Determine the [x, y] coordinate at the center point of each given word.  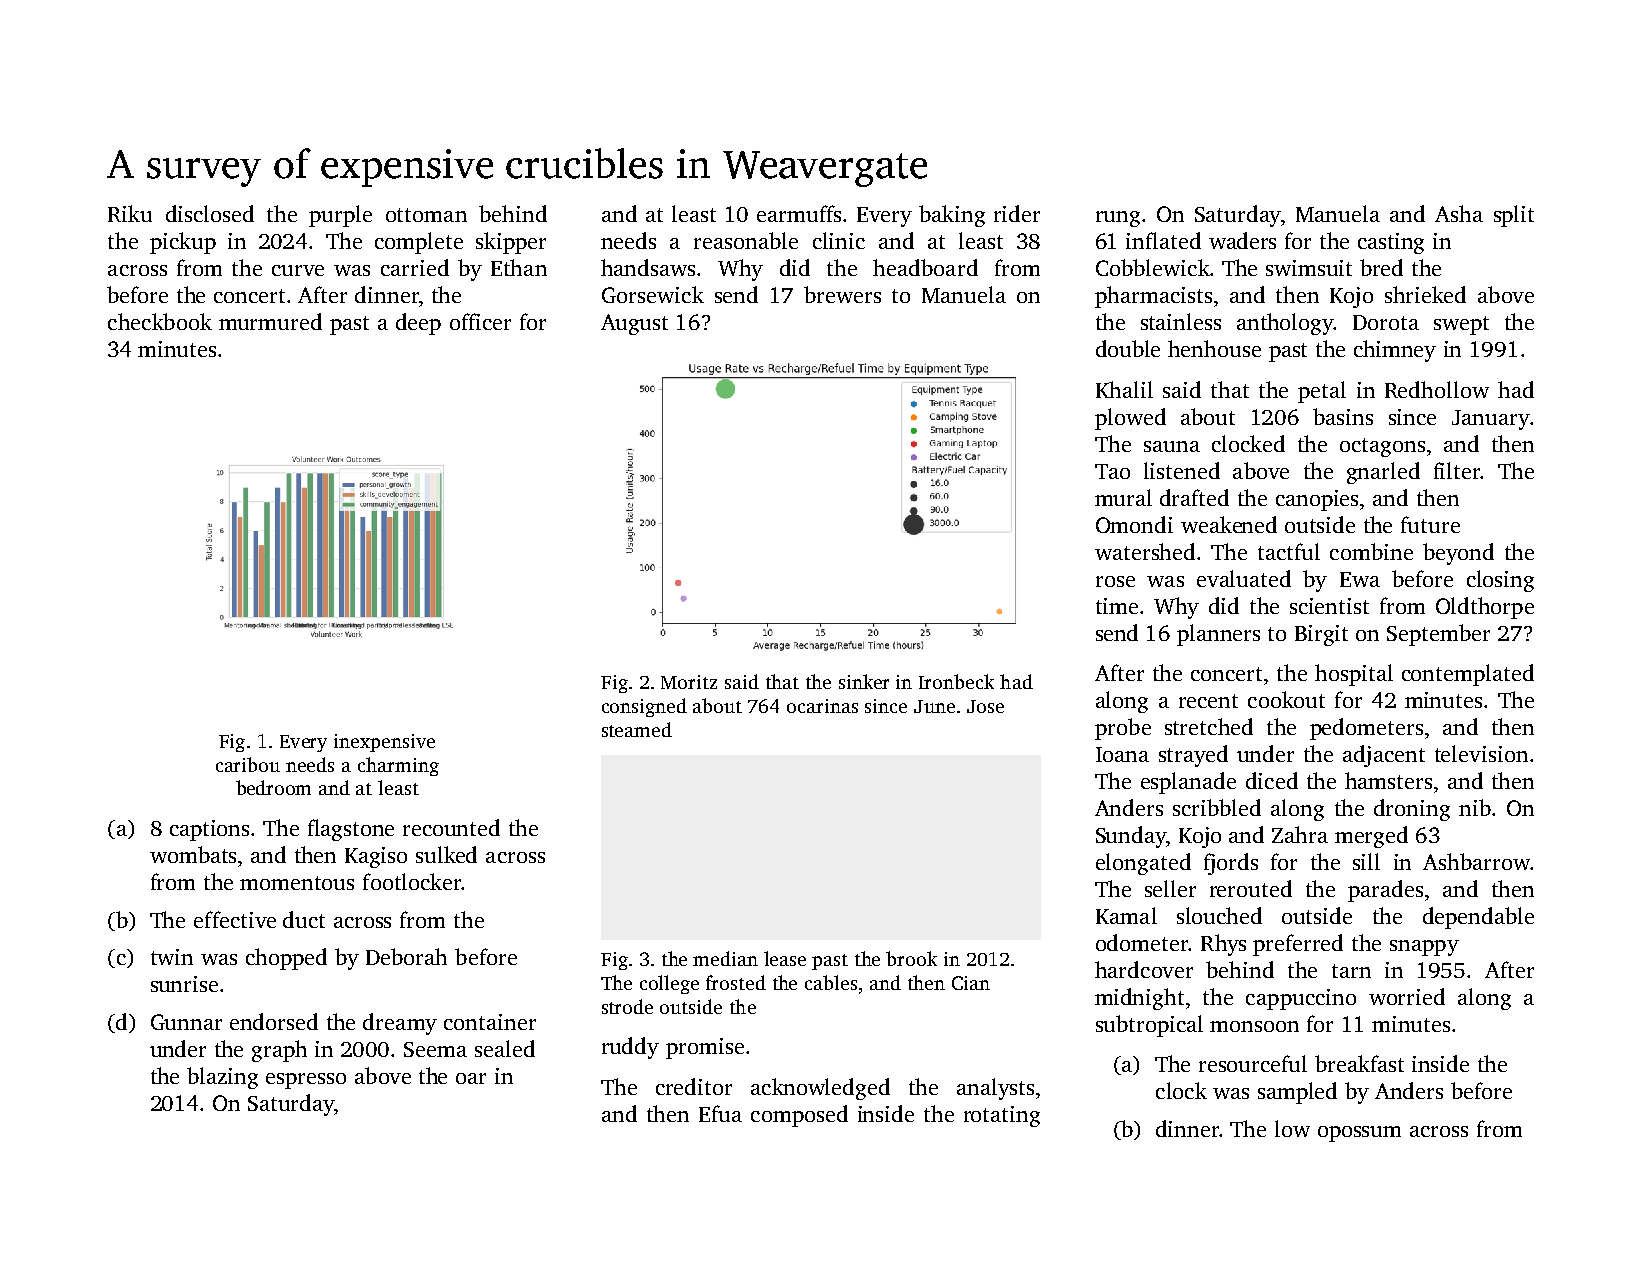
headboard [925, 267]
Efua [720, 1113]
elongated [1143, 864]
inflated [1163, 240]
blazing [222, 1078]
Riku [130, 213]
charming [398, 766]
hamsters [1388, 780]
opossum [1359, 1134]
